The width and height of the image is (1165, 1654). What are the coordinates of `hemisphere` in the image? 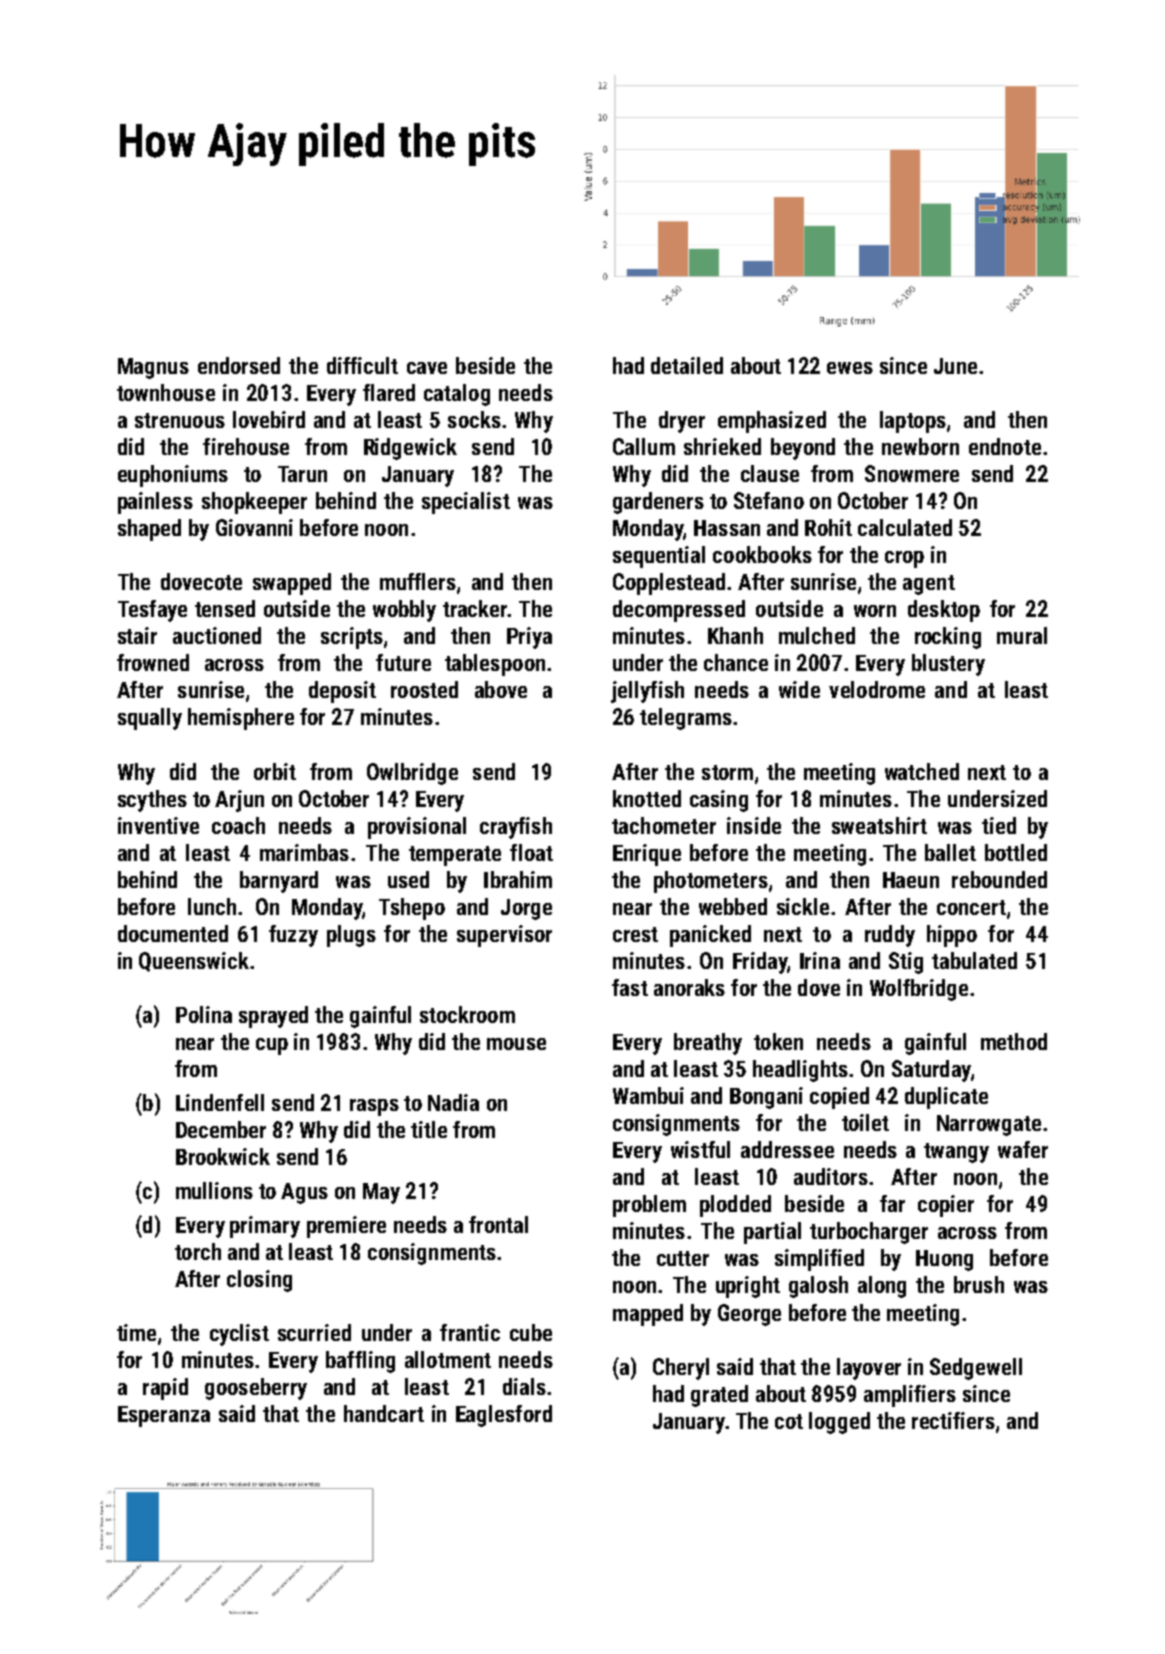 It's located at (241, 719).
